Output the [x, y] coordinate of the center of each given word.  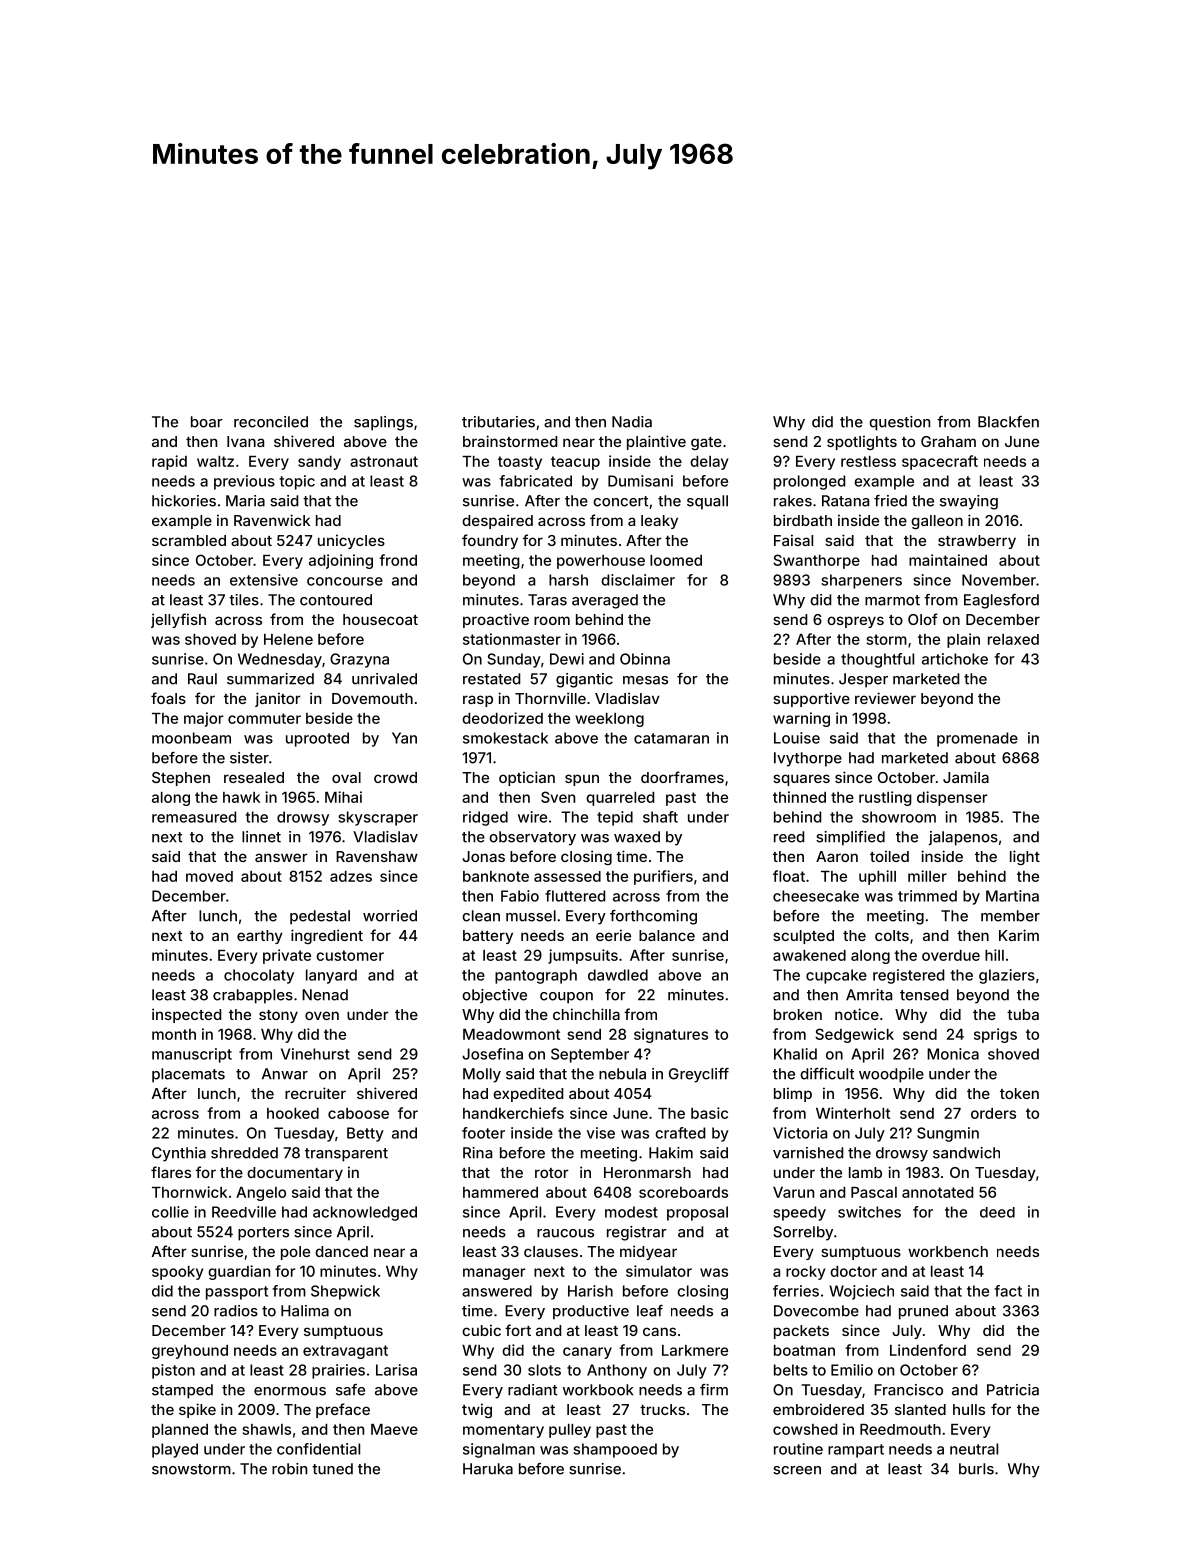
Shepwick [345, 1292]
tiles [244, 600]
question [899, 423]
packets [801, 1332]
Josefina [492, 1054]
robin [289, 1469]
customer [350, 955]
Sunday [514, 660]
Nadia [632, 422]
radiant [532, 1390]
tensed [924, 995]
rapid [169, 462]
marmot [892, 600]
